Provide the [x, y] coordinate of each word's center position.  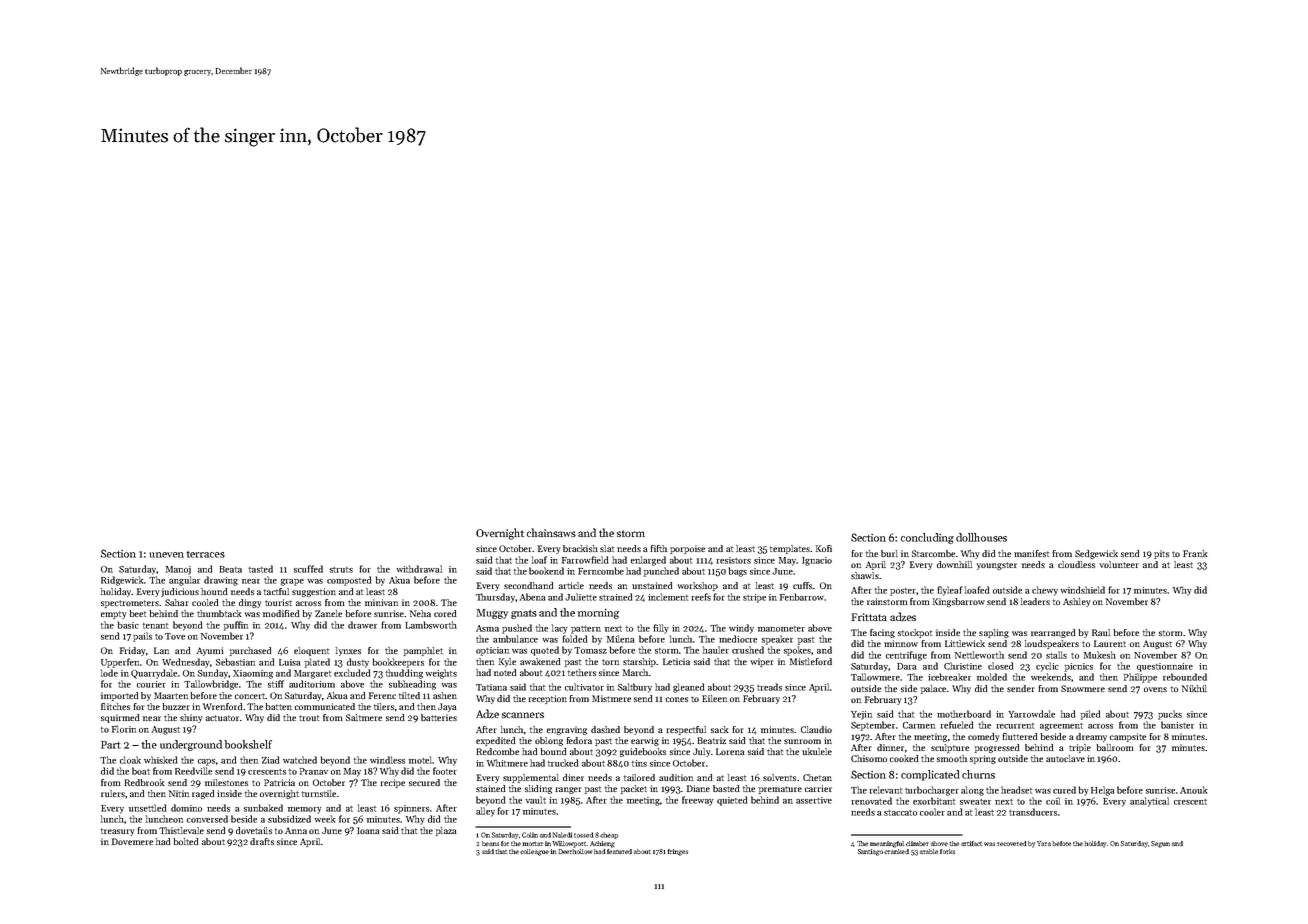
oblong [549, 741]
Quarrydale [154, 674]
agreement [1061, 727]
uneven [167, 555]
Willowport [569, 844]
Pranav [314, 771]
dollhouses [981, 537]
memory [305, 810]
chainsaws [551, 532]
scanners [523, 715]
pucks [1170, 715]
